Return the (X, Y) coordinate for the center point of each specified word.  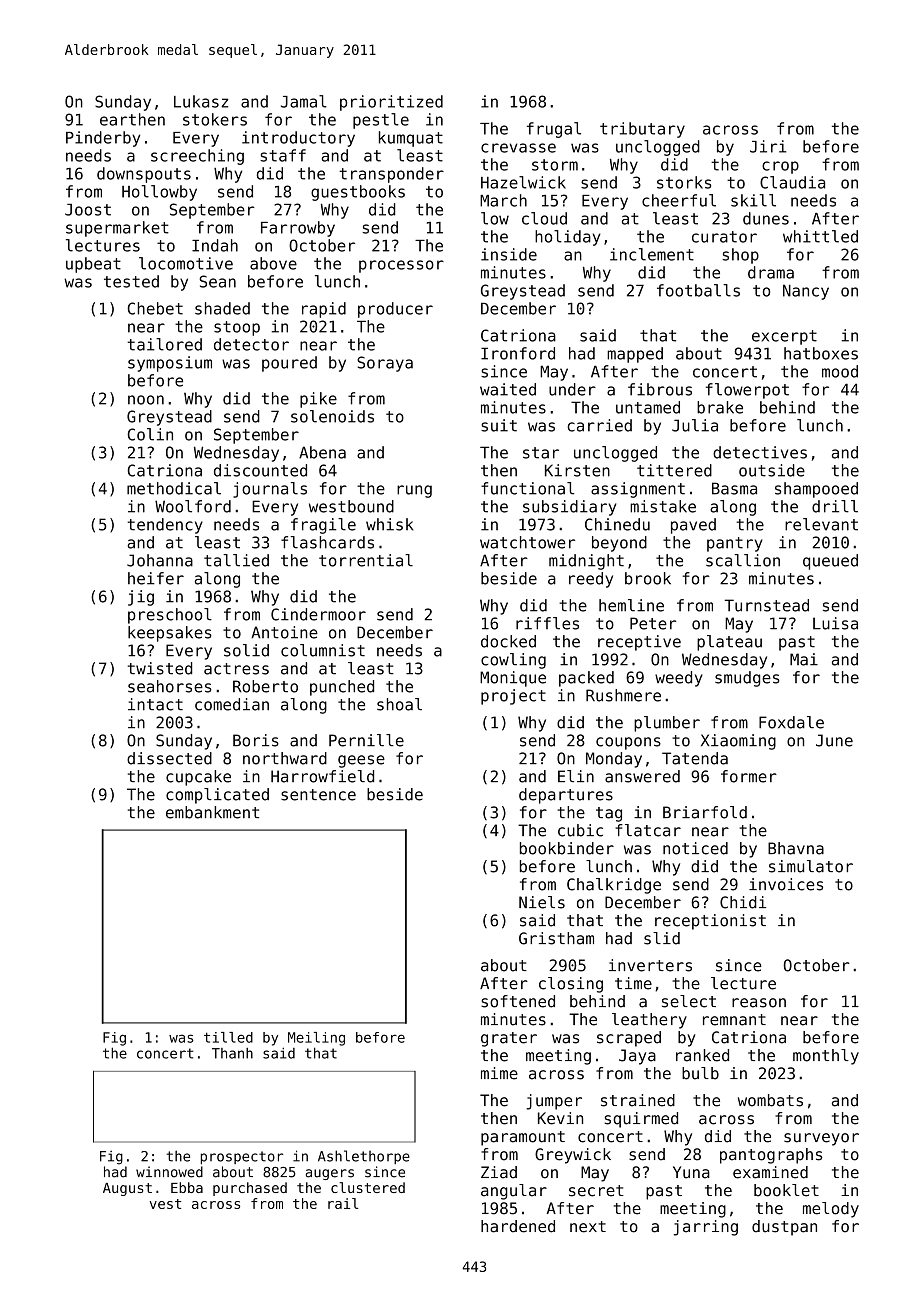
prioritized (391, 103)
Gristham (556, 938)
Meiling (316, 1039)
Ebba (187, 1187)
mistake (663, 506)
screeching (197, 157)
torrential (366, 560)
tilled (228, 1037)
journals (270, 490)
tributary (642, 130)
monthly (826, 1057)
